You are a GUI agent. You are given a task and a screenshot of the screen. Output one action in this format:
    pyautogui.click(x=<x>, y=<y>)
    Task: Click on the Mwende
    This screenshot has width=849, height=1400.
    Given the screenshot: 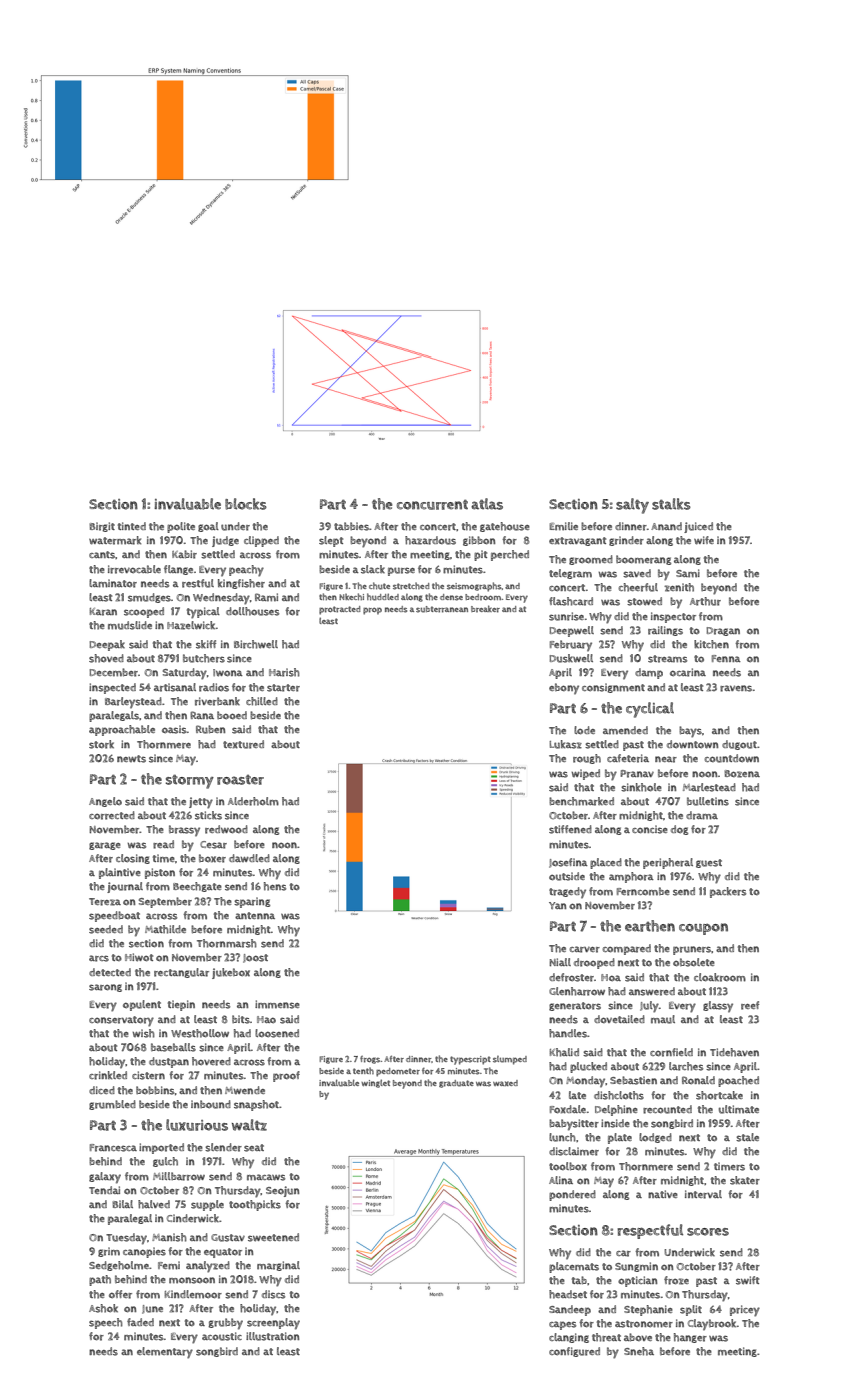 What is the action you would take?
    pyautogui.click(x=245, y=1090)
